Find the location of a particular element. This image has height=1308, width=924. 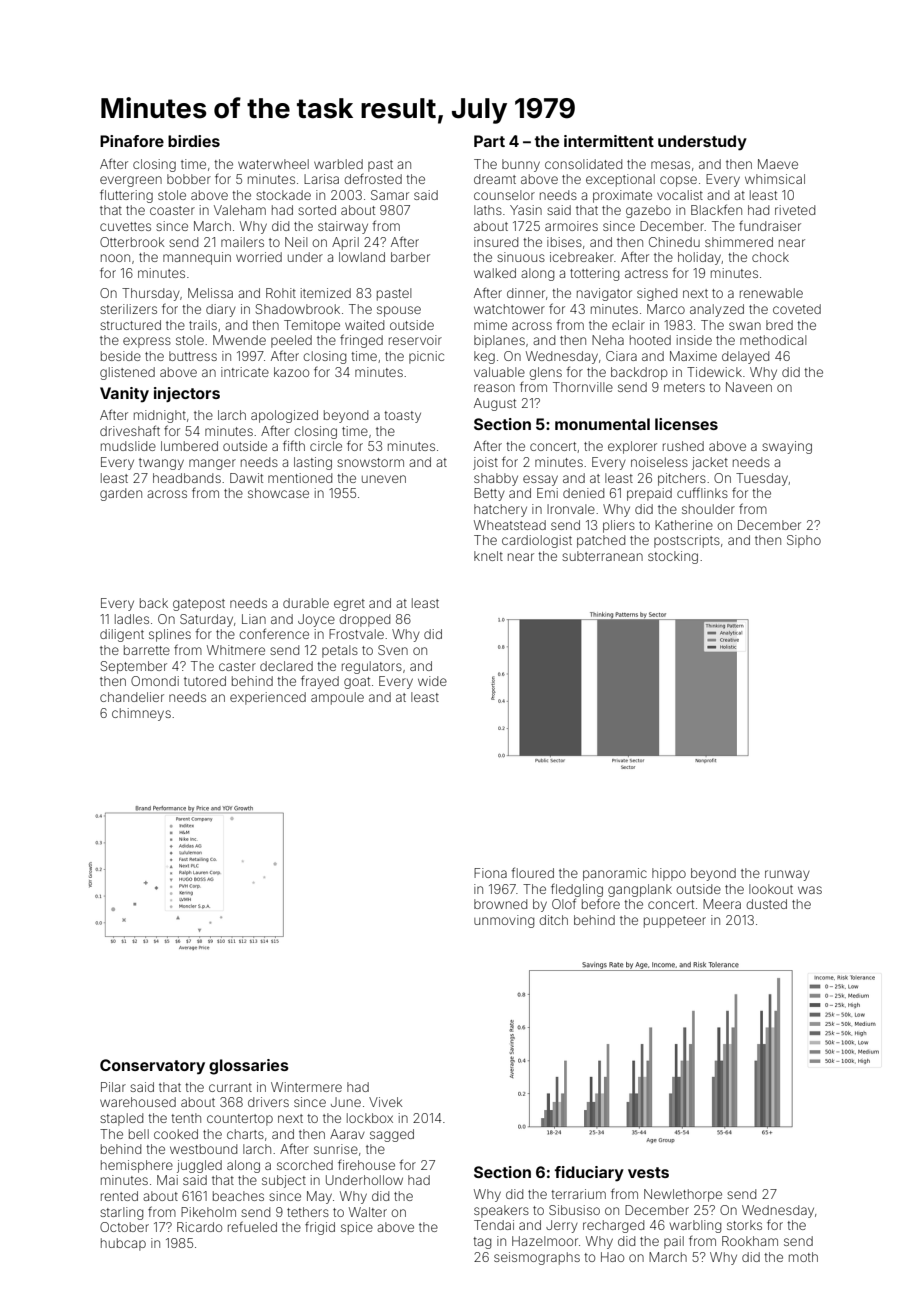

intermittent is located at coordinates (609, 141).
